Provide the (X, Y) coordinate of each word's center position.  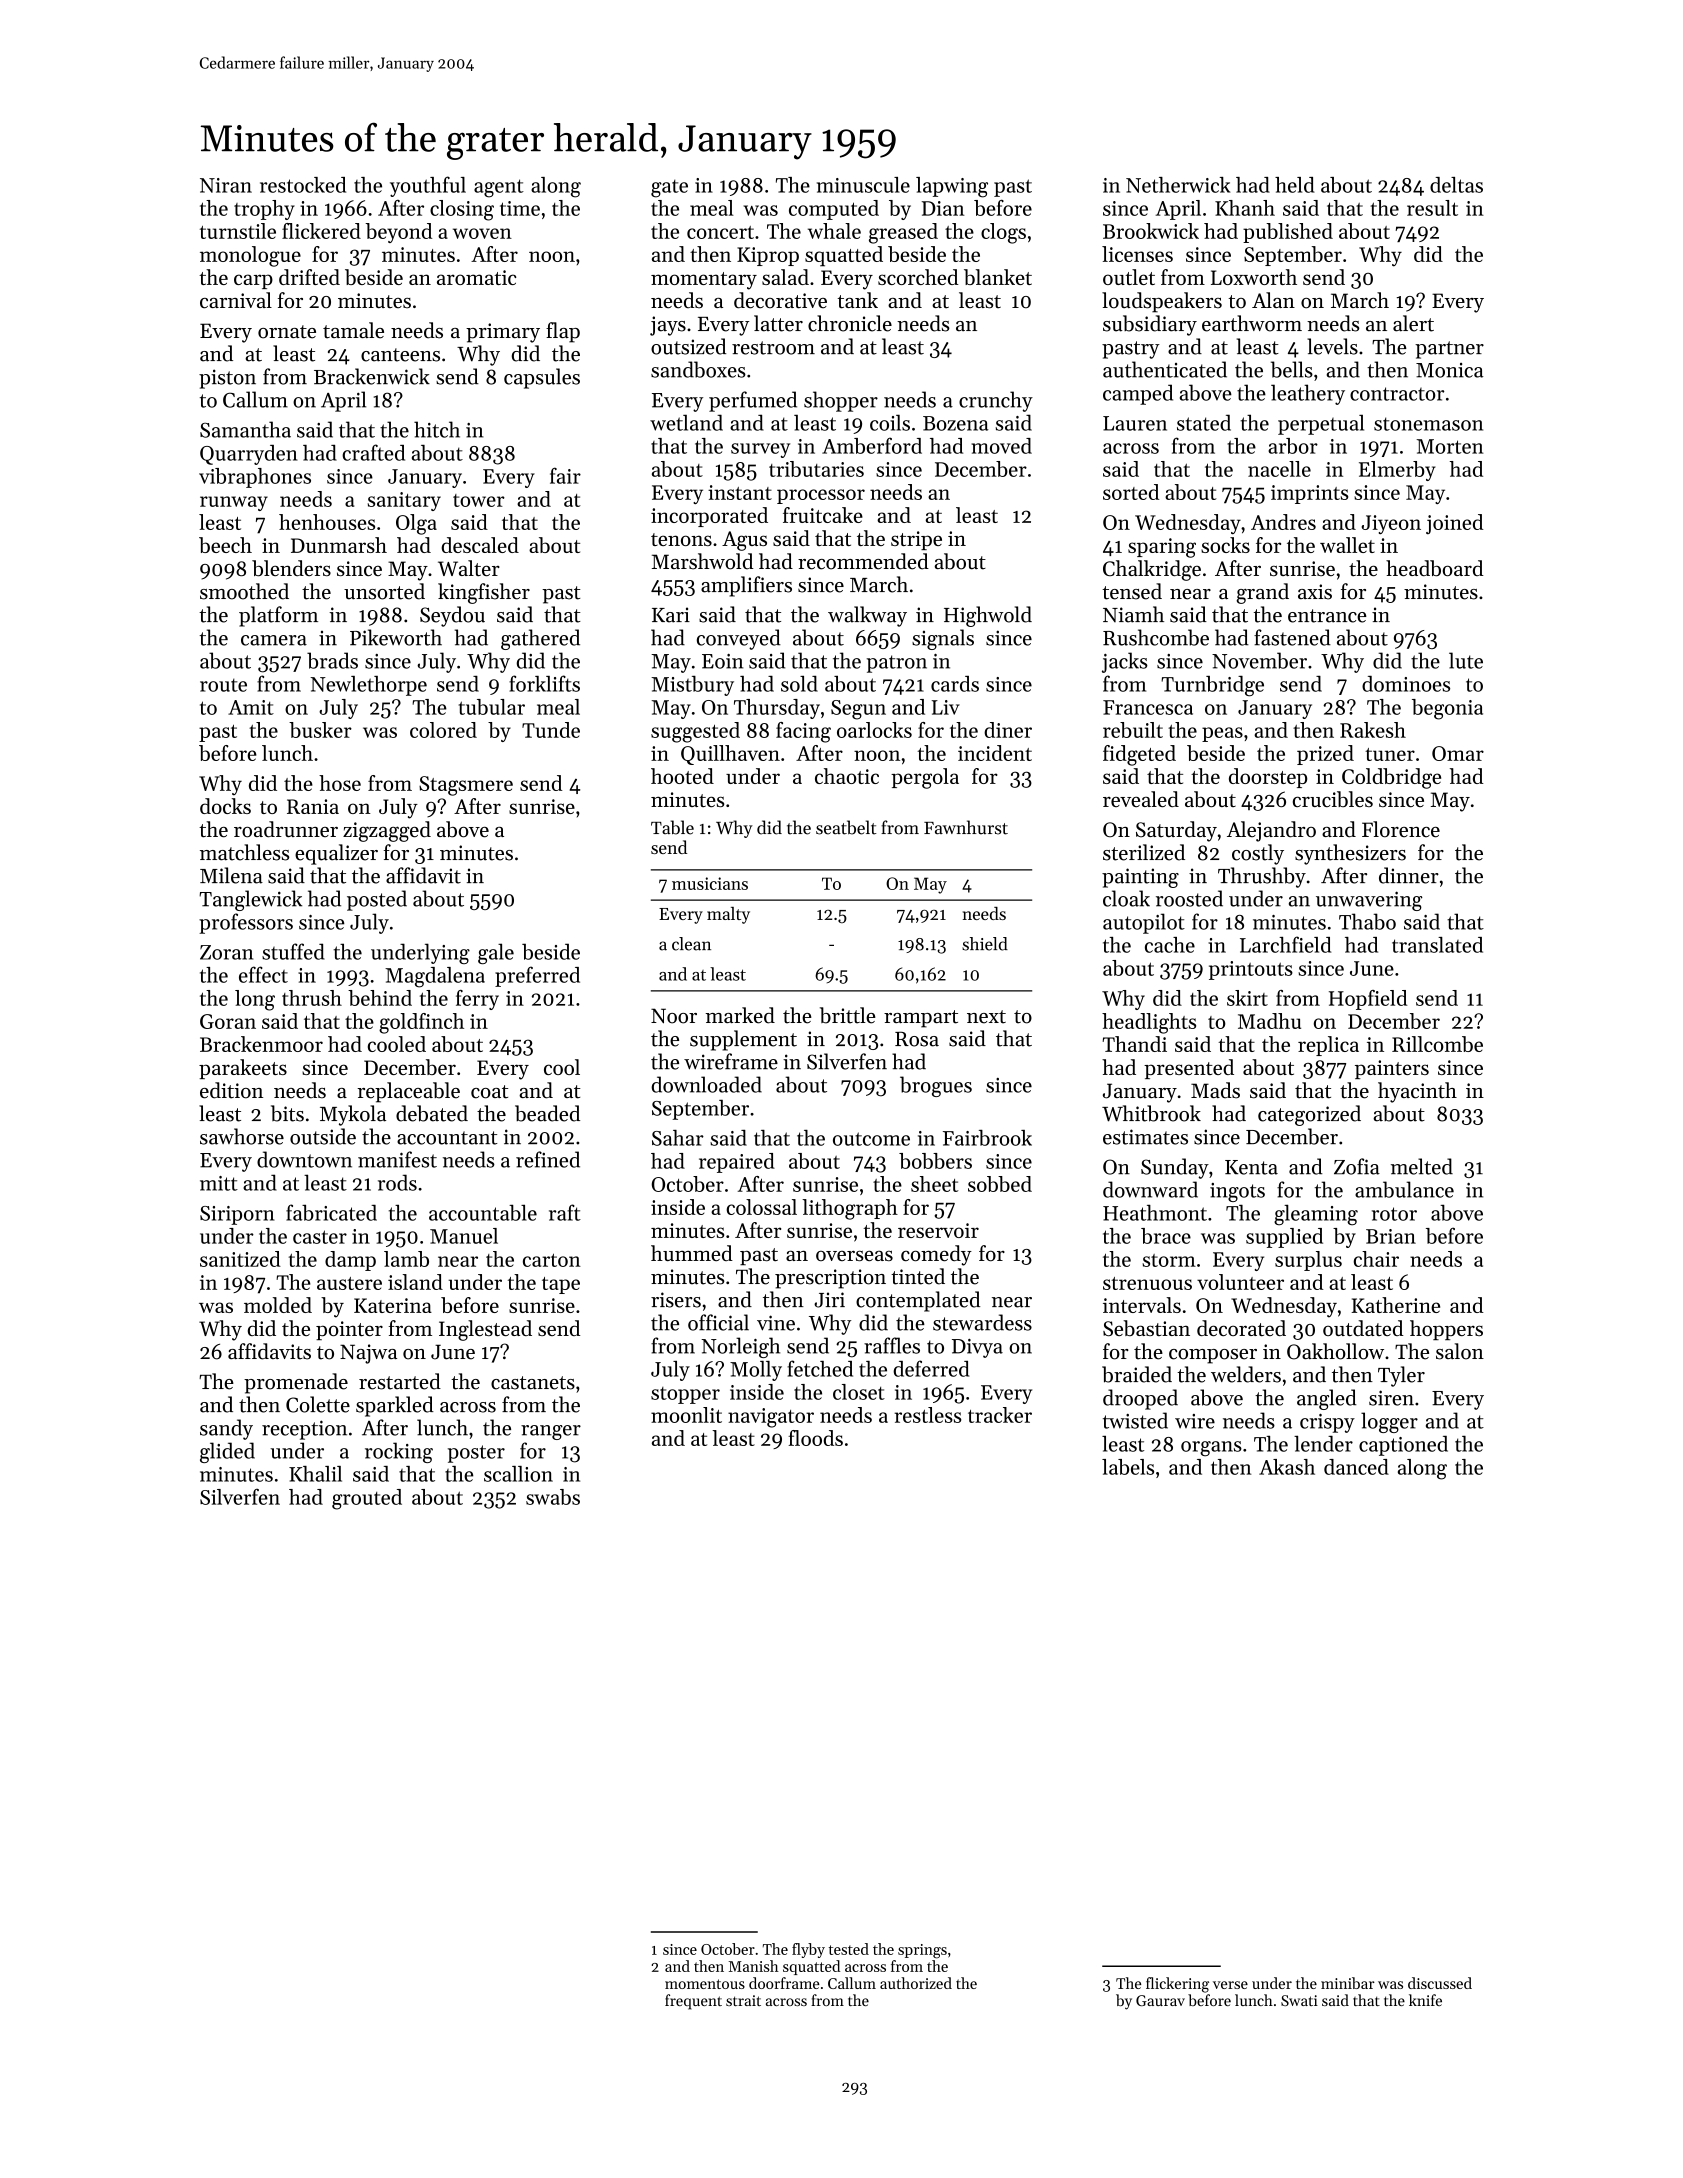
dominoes (1406, 684)
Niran (226, 185)
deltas (1456, 185)
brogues (936, 1086)
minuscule (863, 185)
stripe (916, 540)
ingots (1237, 1192)
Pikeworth (396, 637)
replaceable (408, 1092)
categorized (1309, 1115)
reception (304, 1430)
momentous (705, 1984)
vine (776, 1323)
